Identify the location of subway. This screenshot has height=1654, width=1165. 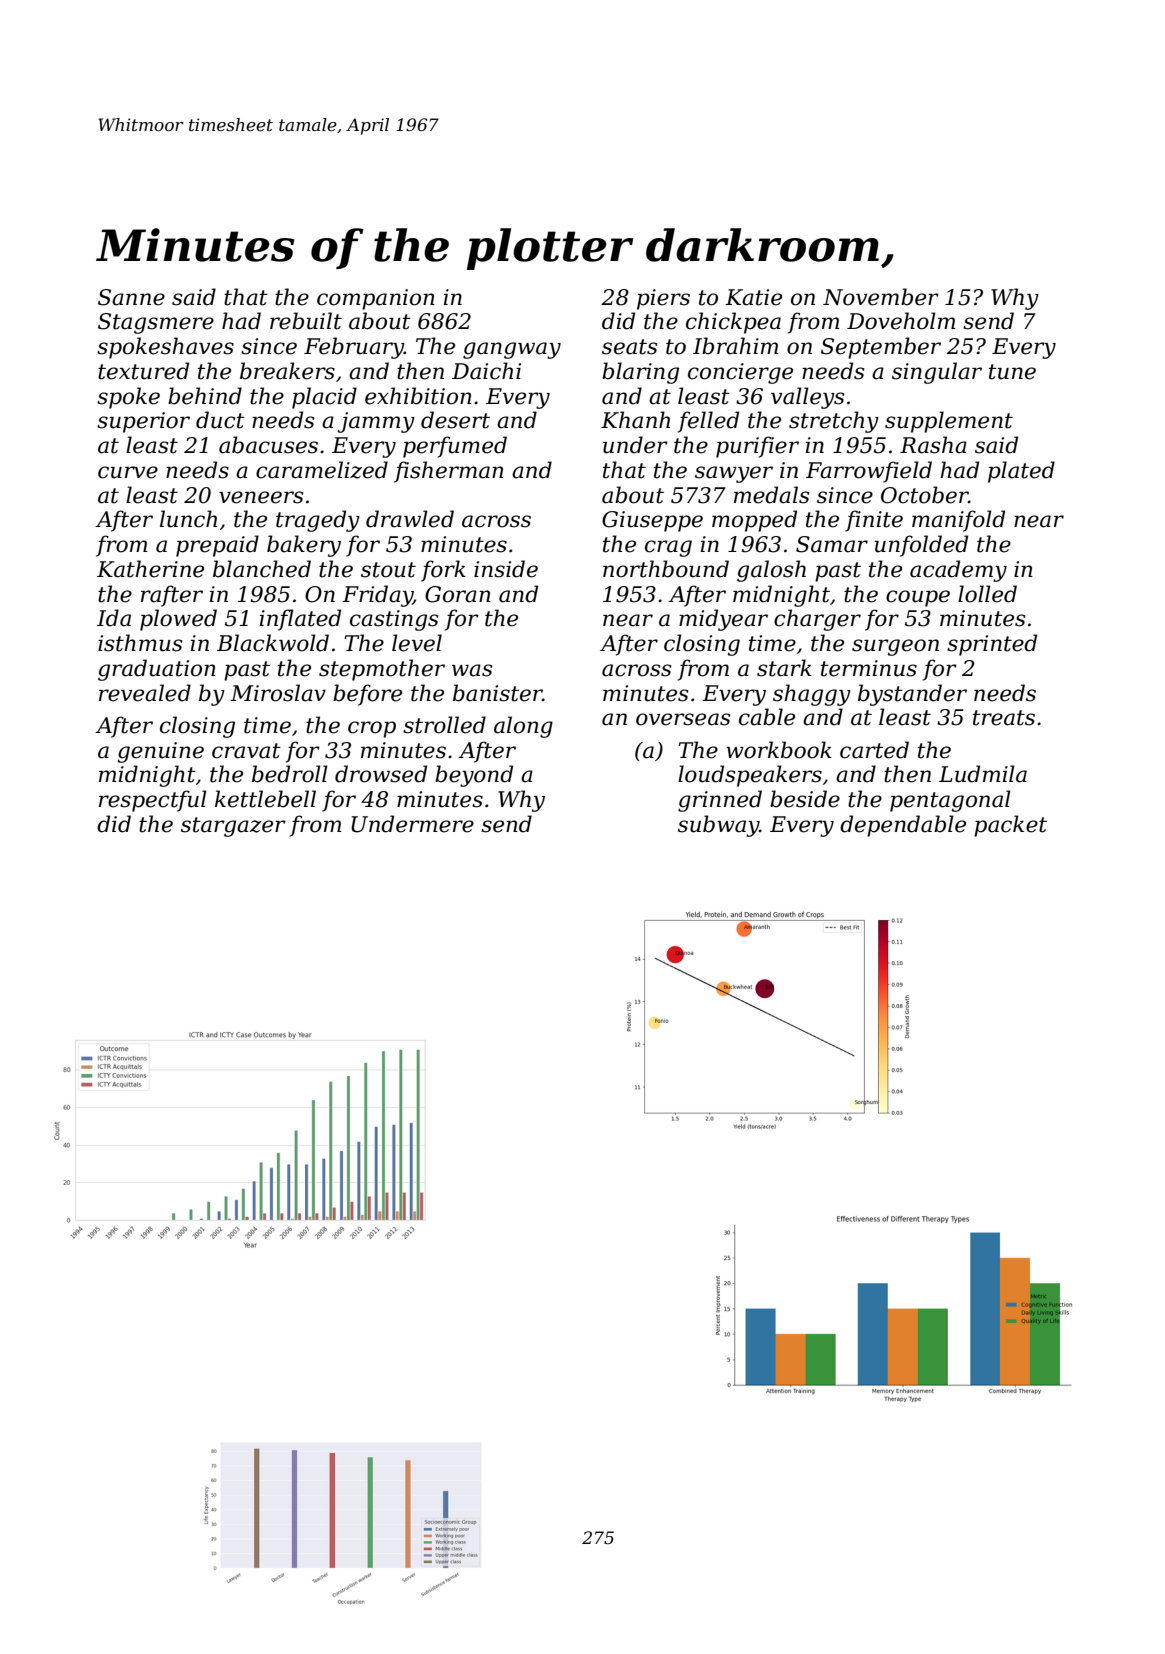
(718, 826).
